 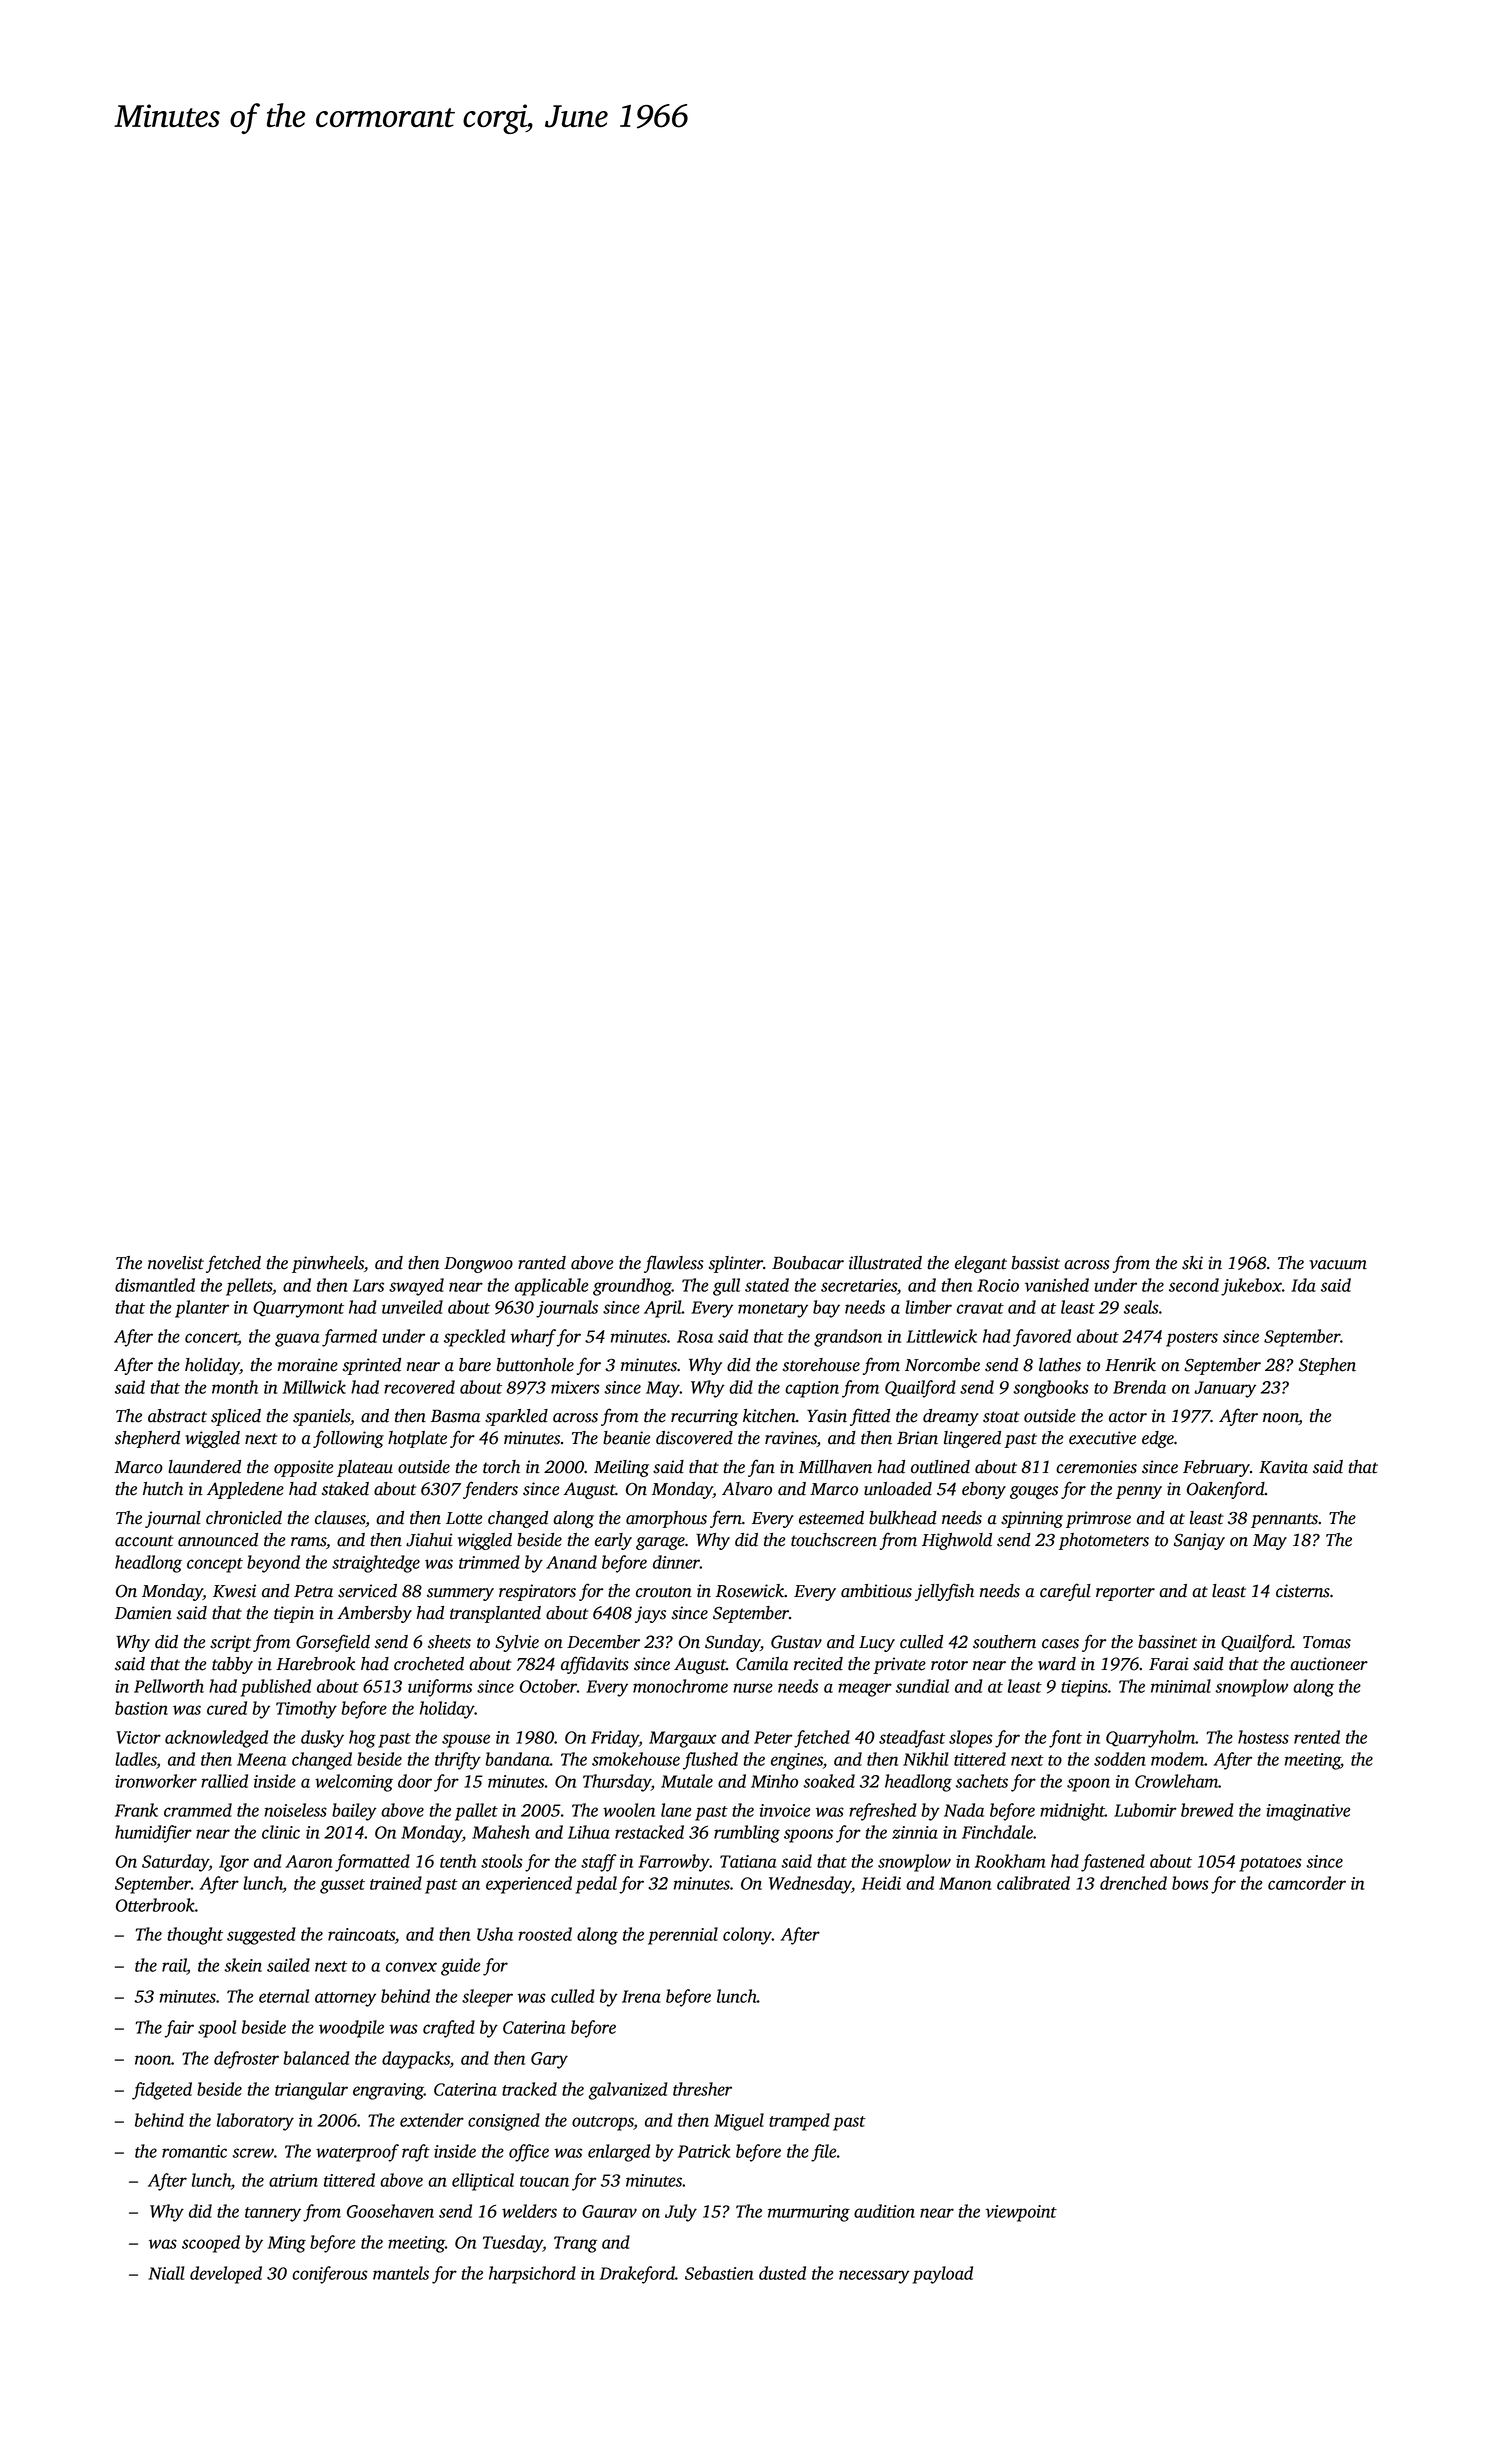 I want to click on discovered, so click(x=694, y=1438).
